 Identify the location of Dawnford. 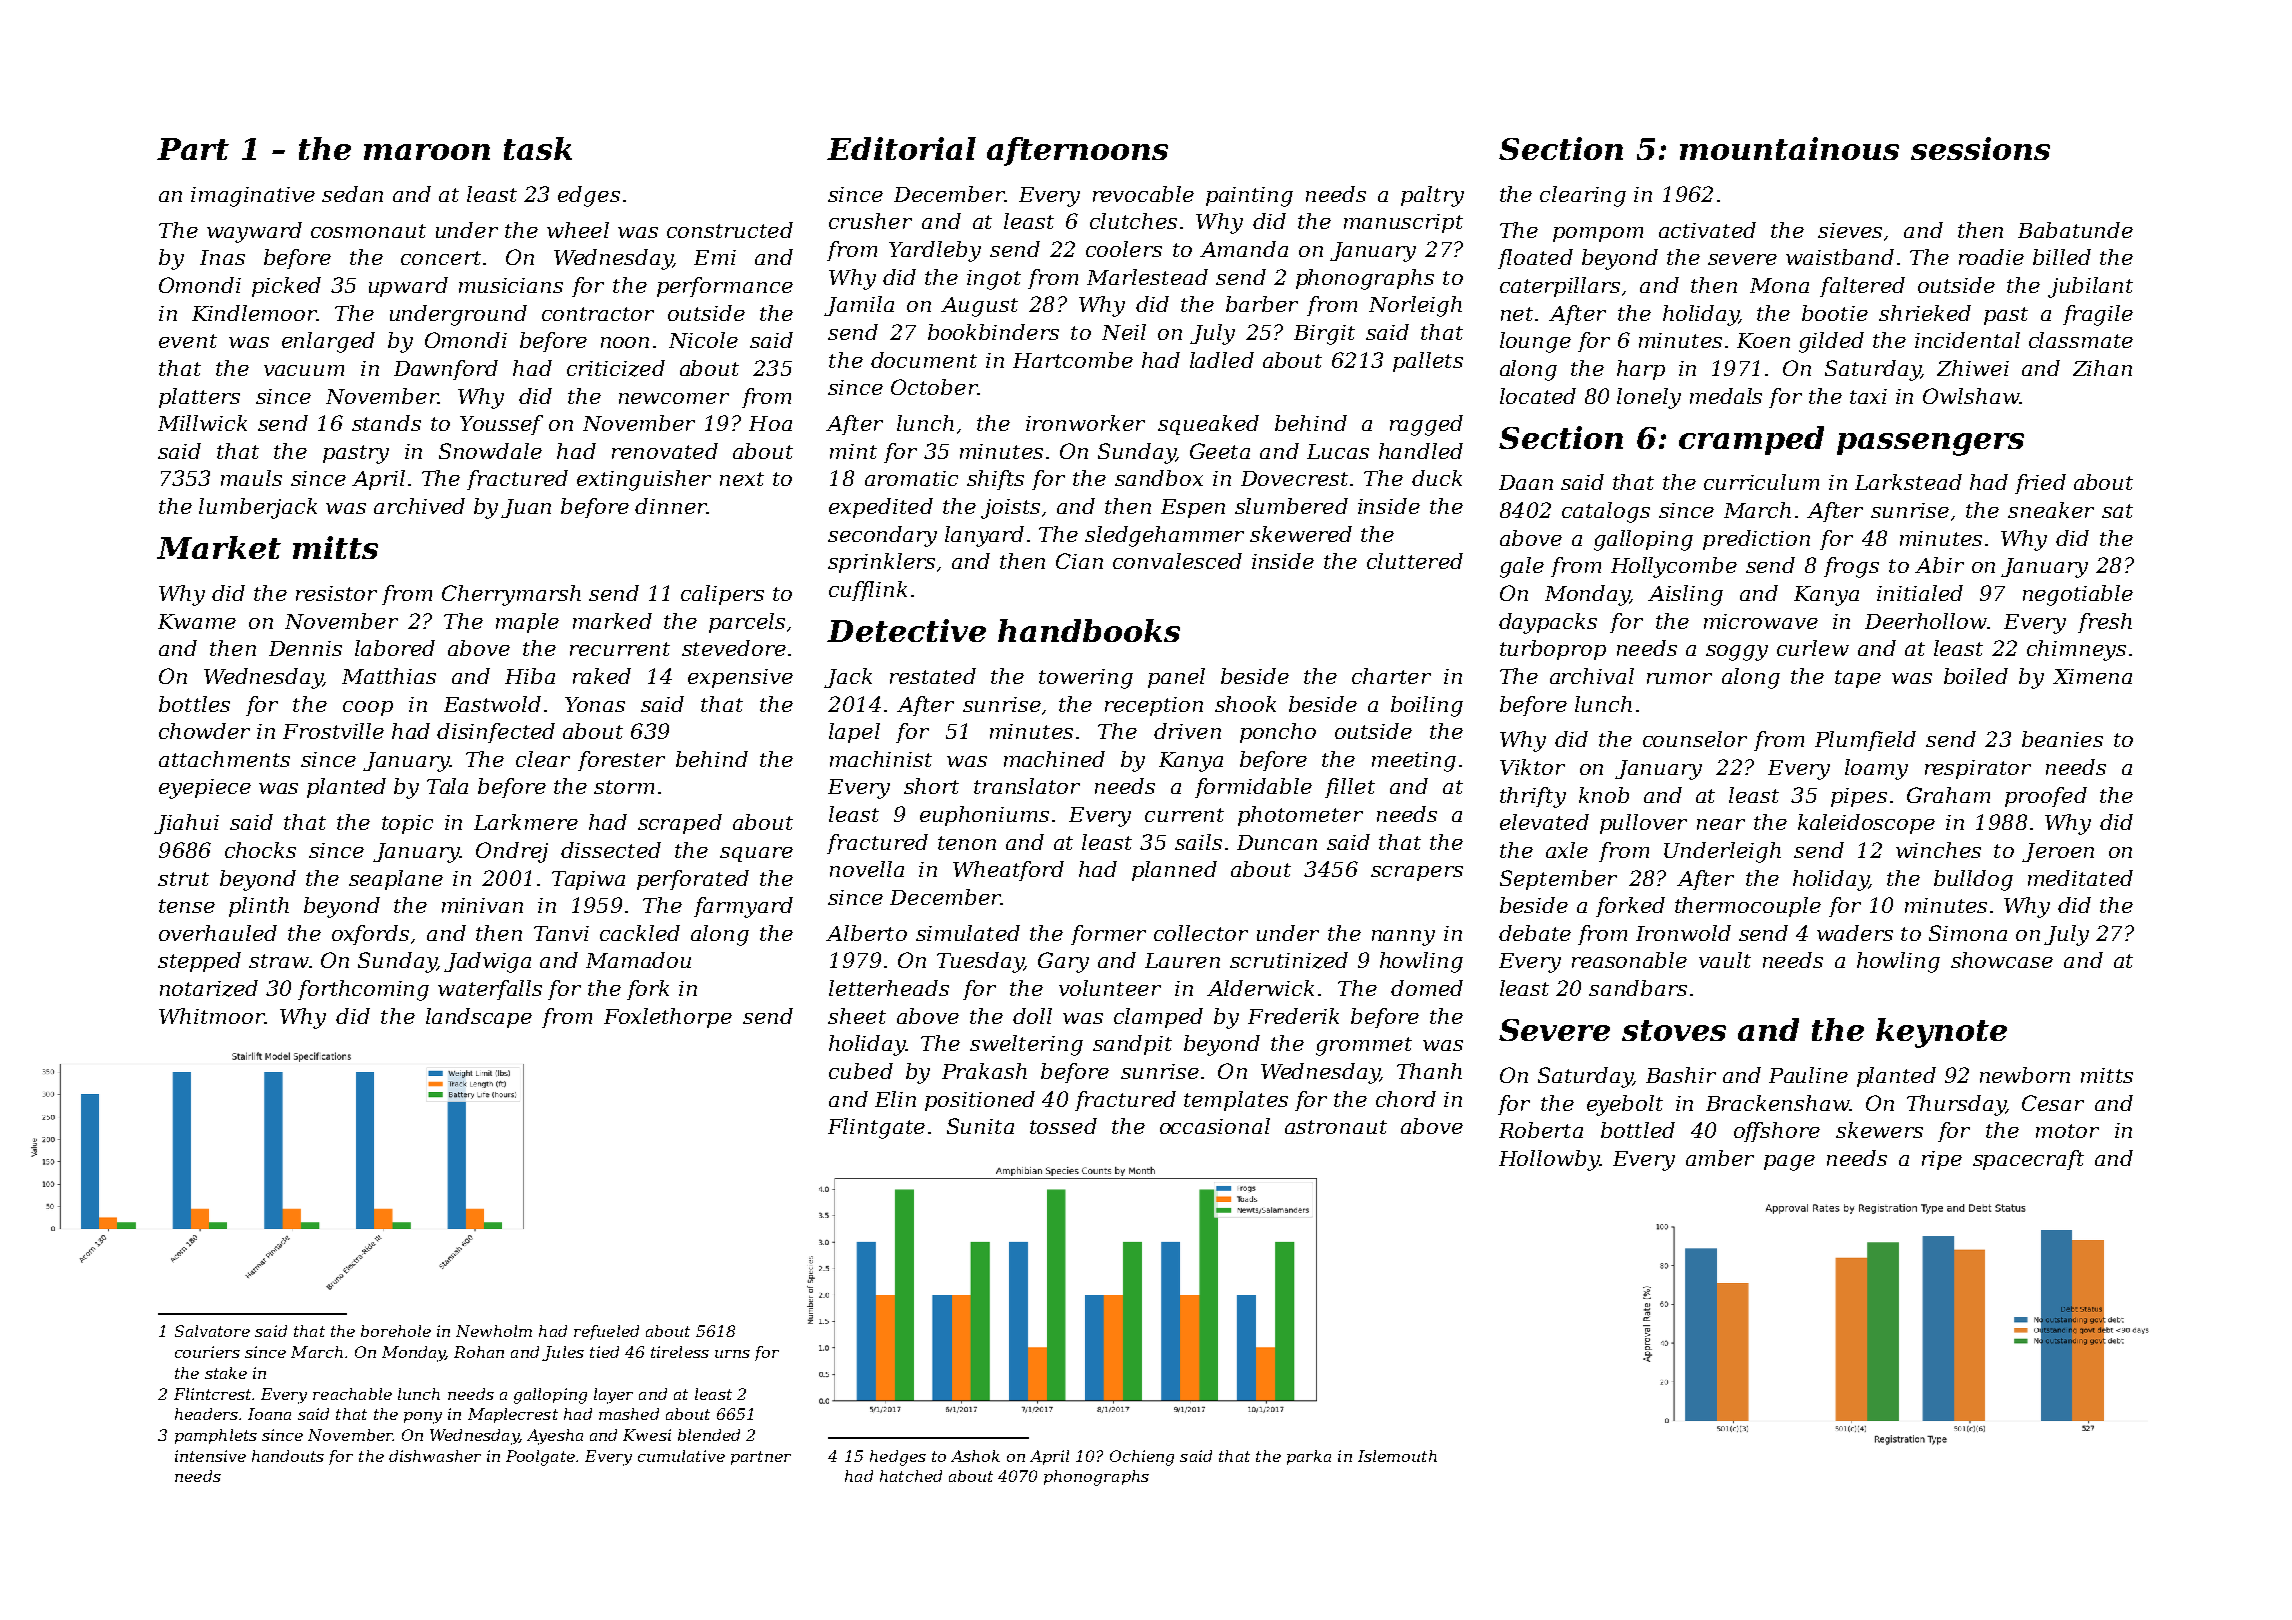
(446, 370).
